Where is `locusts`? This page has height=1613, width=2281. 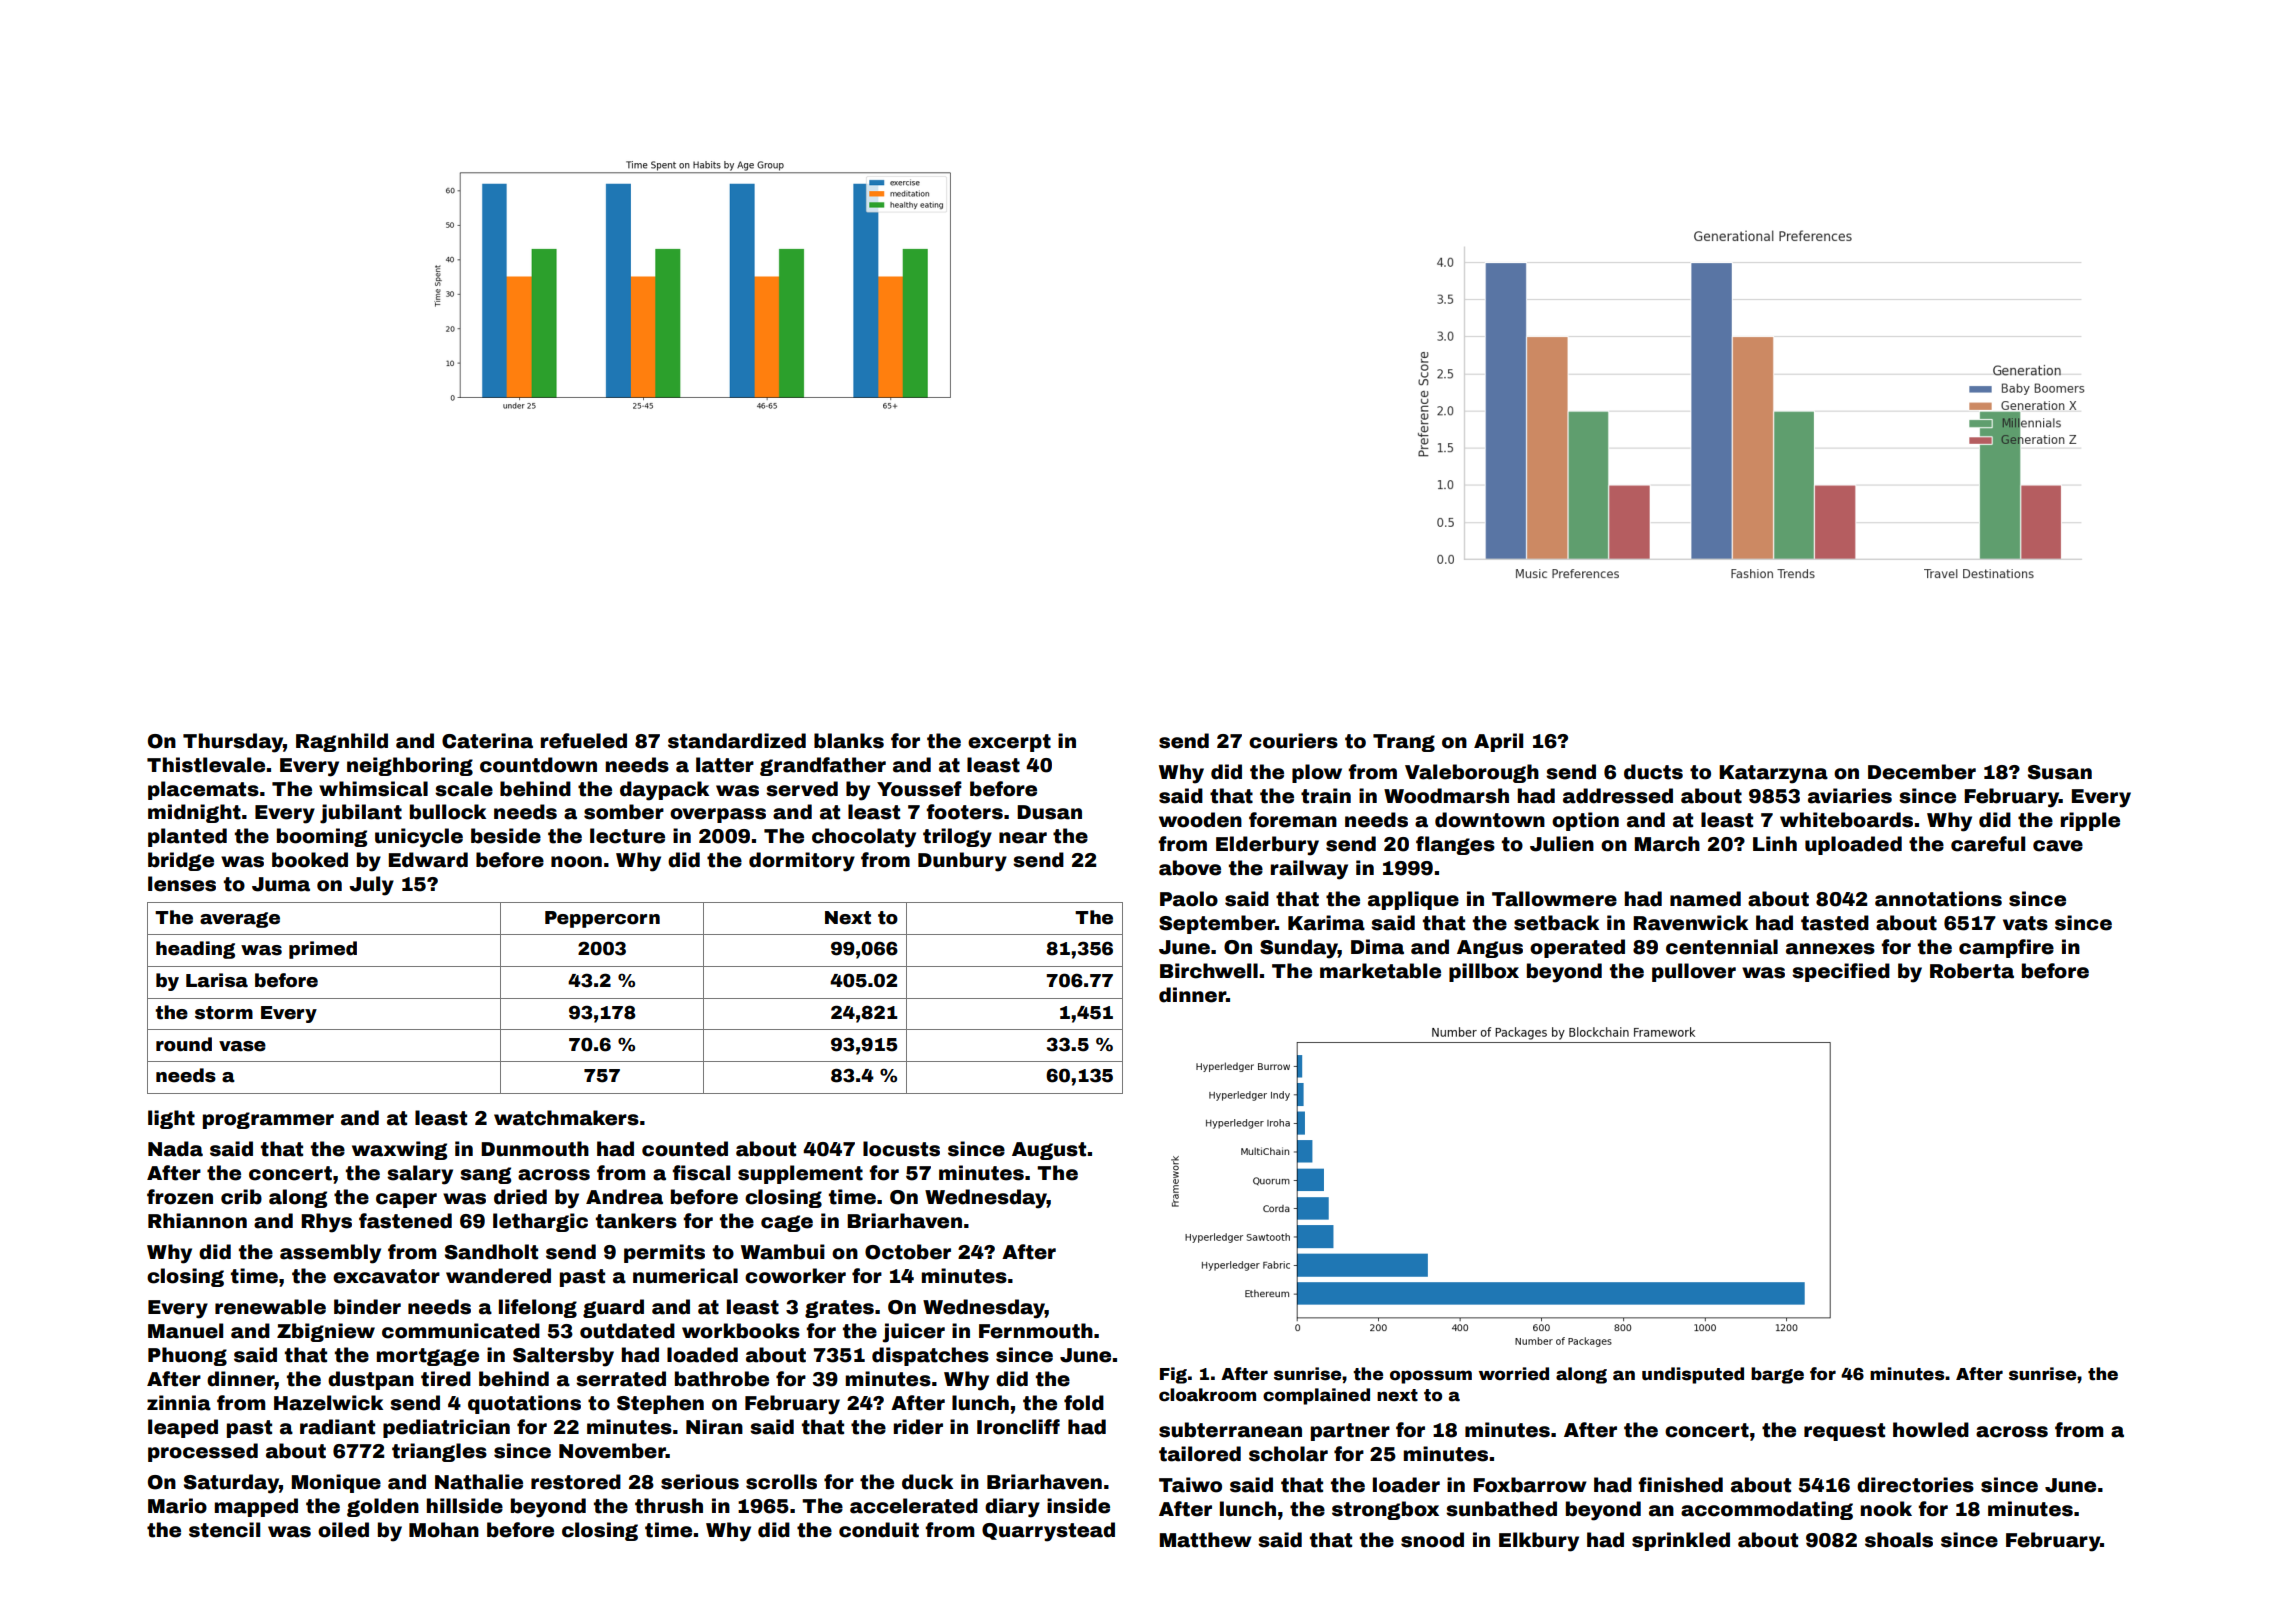
locusts is located at coordinates (901, 1149).
